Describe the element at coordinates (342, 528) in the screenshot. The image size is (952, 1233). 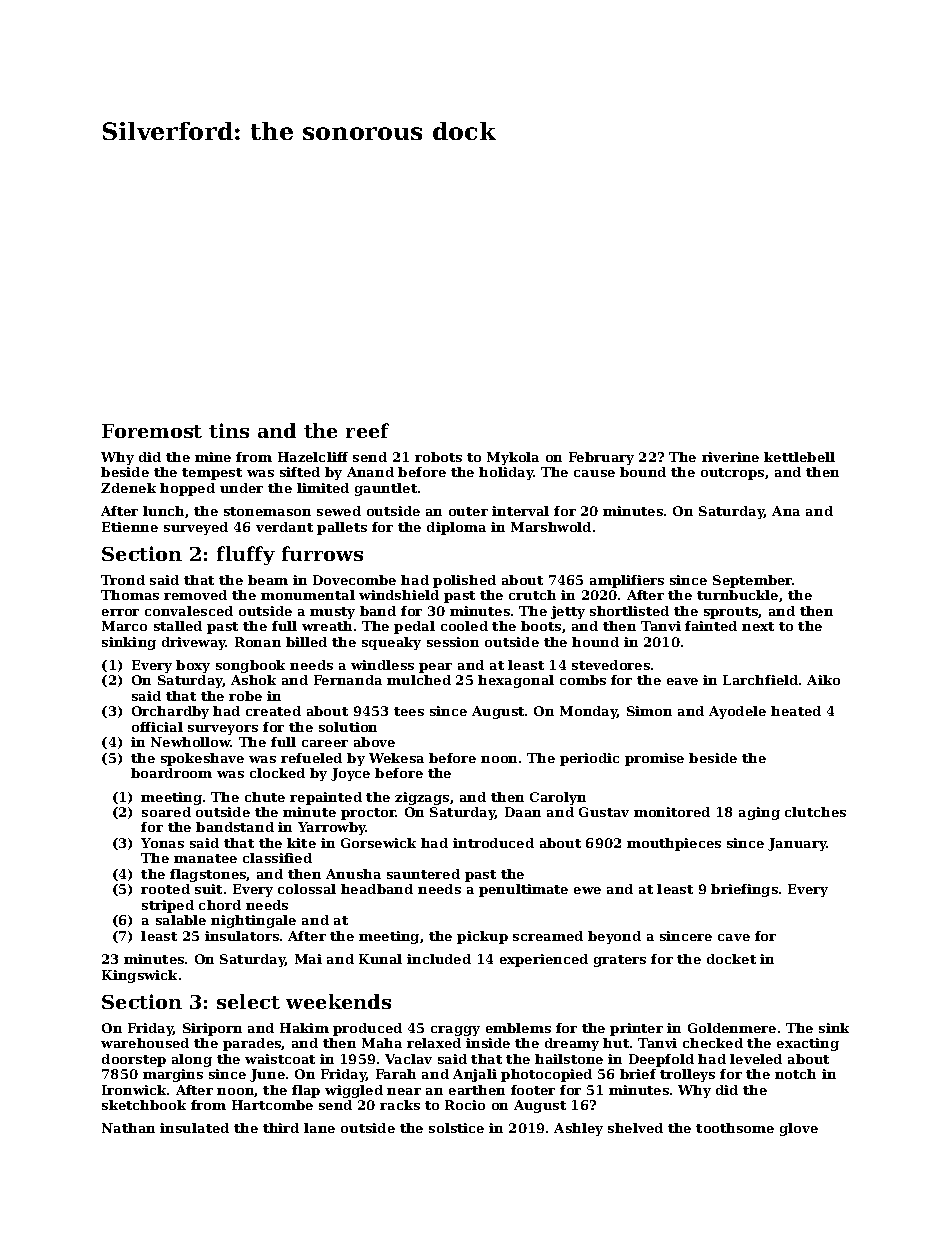
I see `pallets` at that location.
